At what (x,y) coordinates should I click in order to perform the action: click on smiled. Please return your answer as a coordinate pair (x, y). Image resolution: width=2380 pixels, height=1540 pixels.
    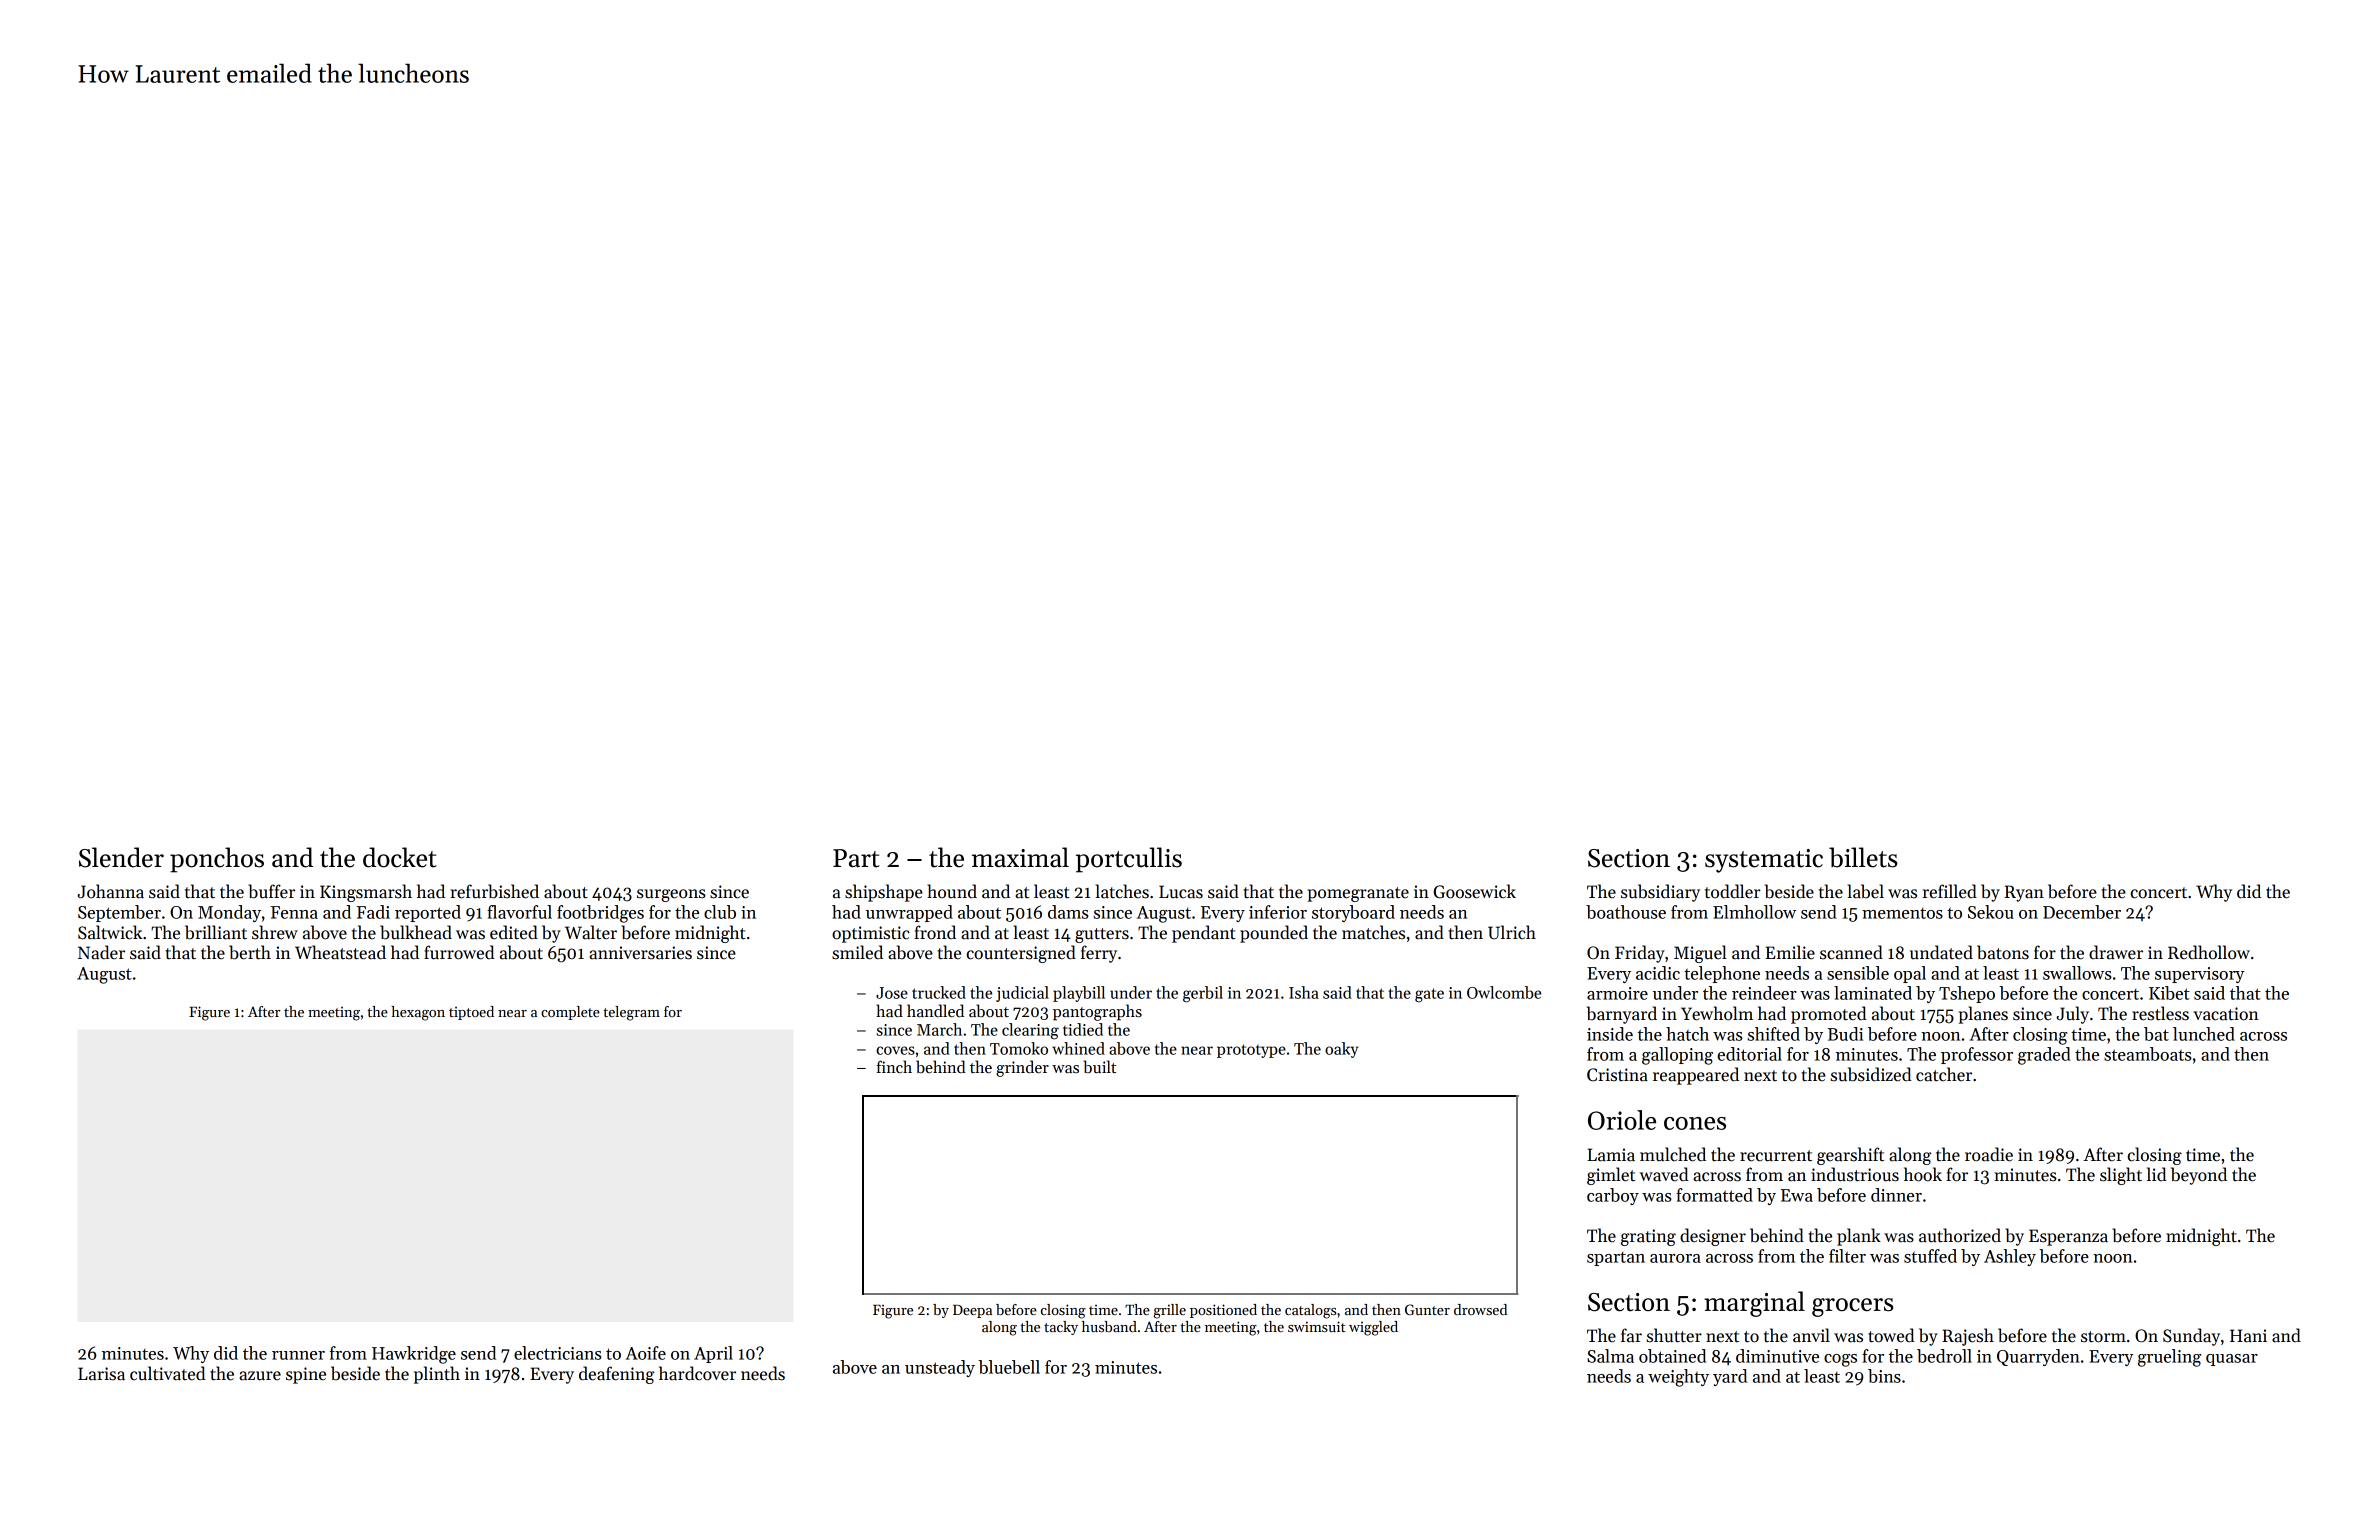
    Looking at the image, I should click on (857, 952).
